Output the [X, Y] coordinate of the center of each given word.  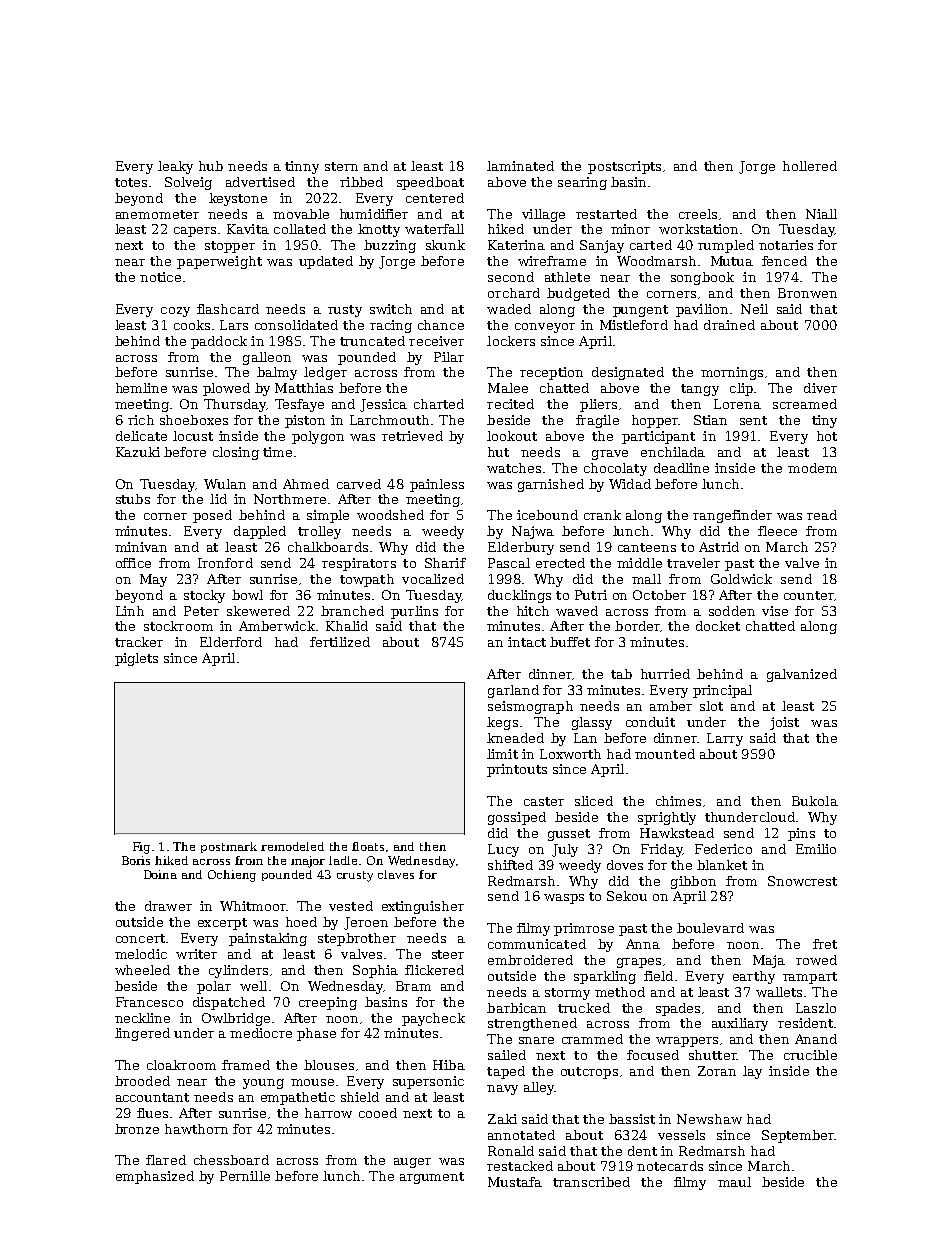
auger [412, 1163]
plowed [226, 389]
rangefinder [732, 516]
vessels [681, 1135]
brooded [142, 1081]
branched [352, 611]
